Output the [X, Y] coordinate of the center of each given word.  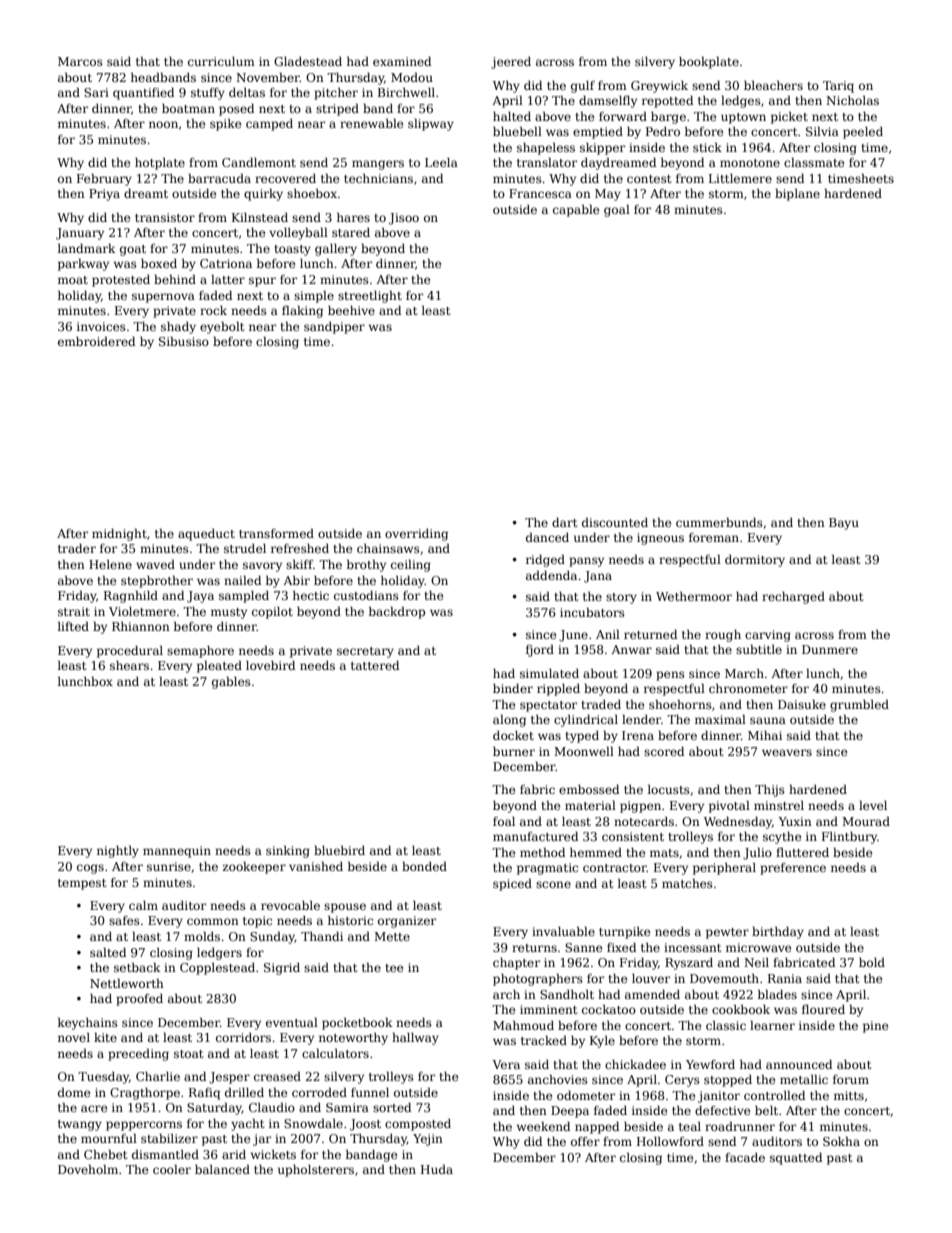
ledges [741, 101]
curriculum [221, 61]
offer [585, 1141]
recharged [793, 597]
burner [514, 751]
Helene [110, 564]
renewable [372, 123]
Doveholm [88, 1169]
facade [745, 1157]
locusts [669, 789]
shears [129, 665]
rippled [558, 690]
